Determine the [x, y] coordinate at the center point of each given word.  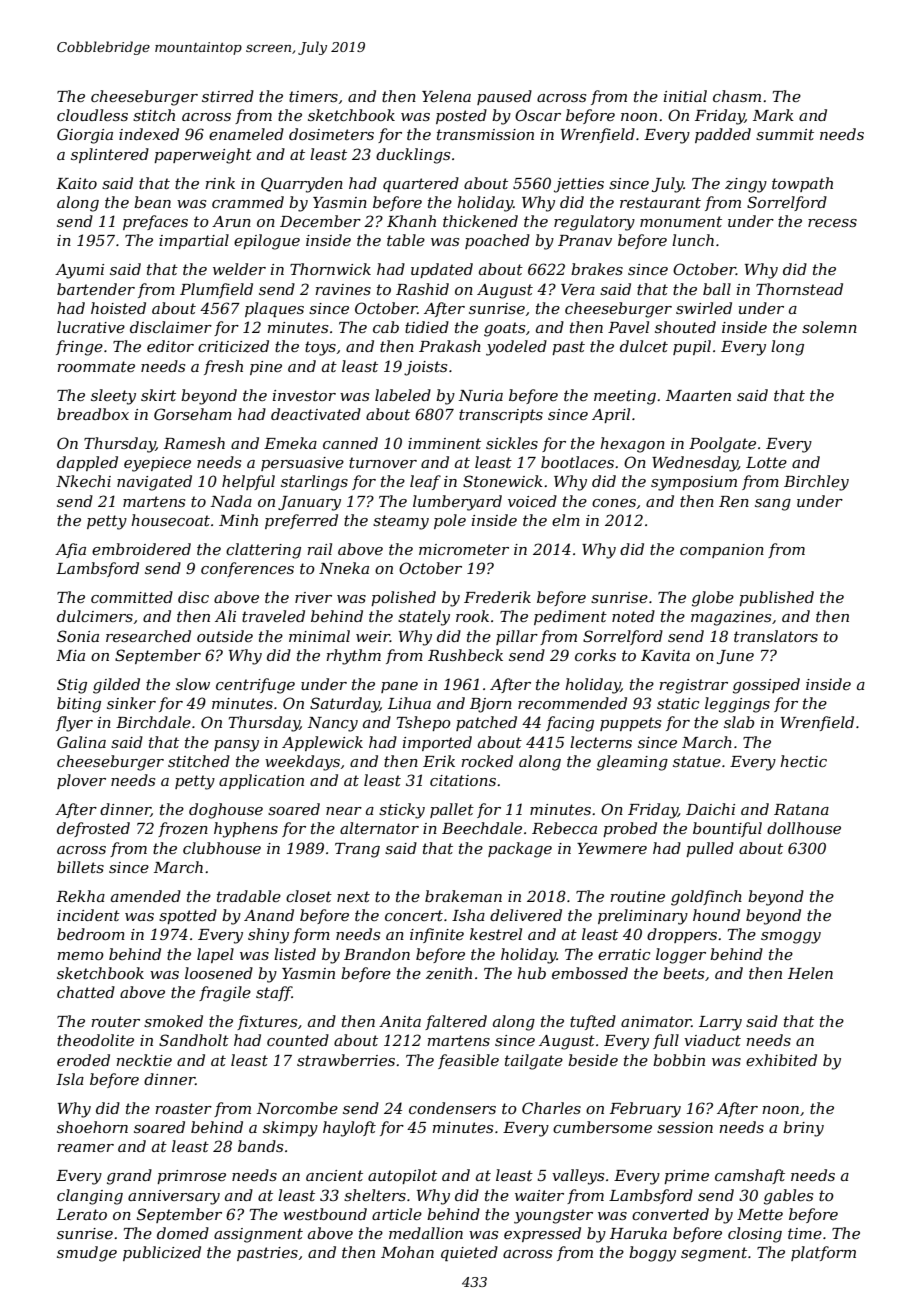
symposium [694, 483]
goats [504, 329]
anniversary [174, 1197]
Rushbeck [465, 655]
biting [79, 705]
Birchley [816, 483]
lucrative [91, 327]
